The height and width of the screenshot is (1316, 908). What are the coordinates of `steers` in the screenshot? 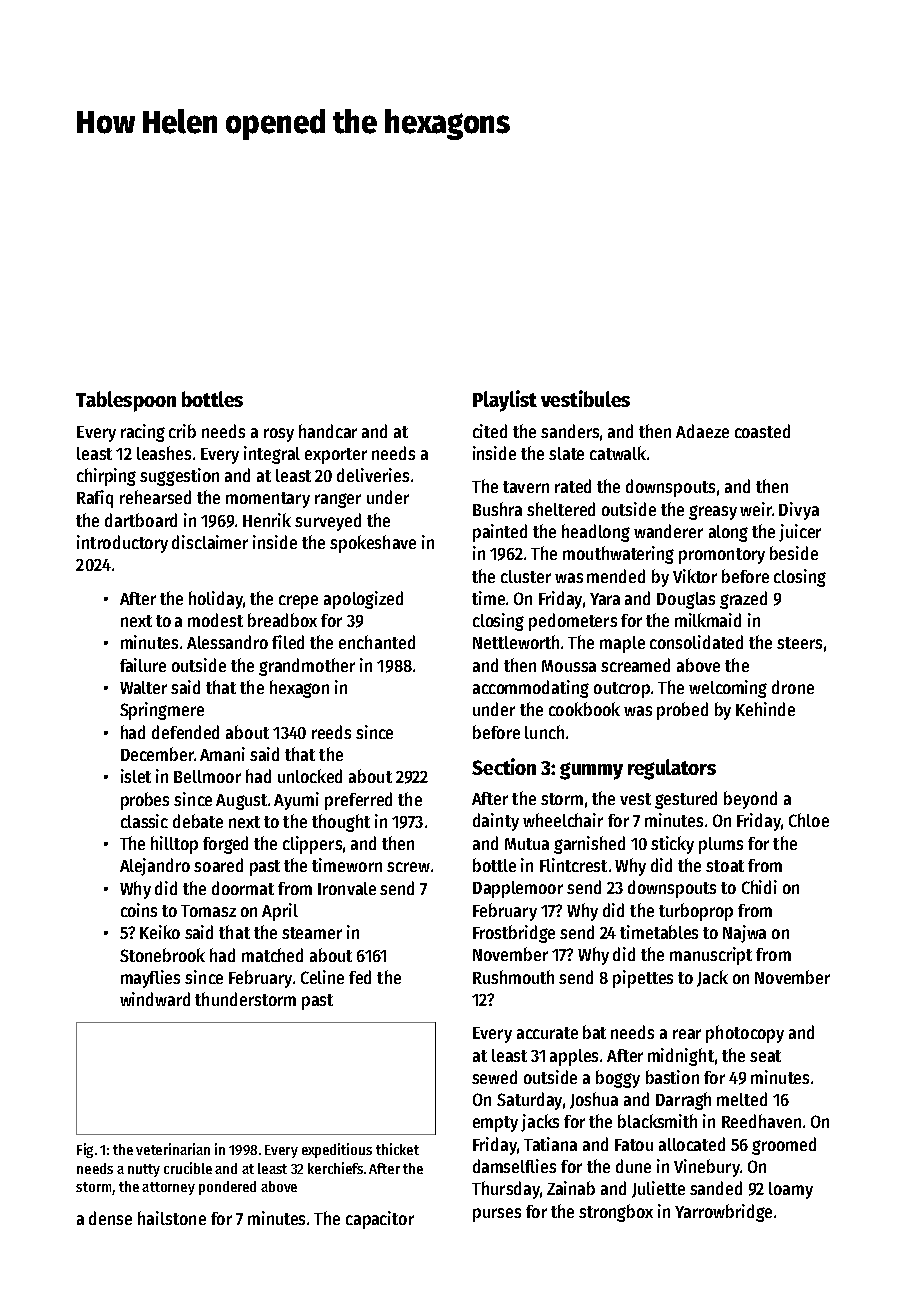 It's located at (799, 643).
